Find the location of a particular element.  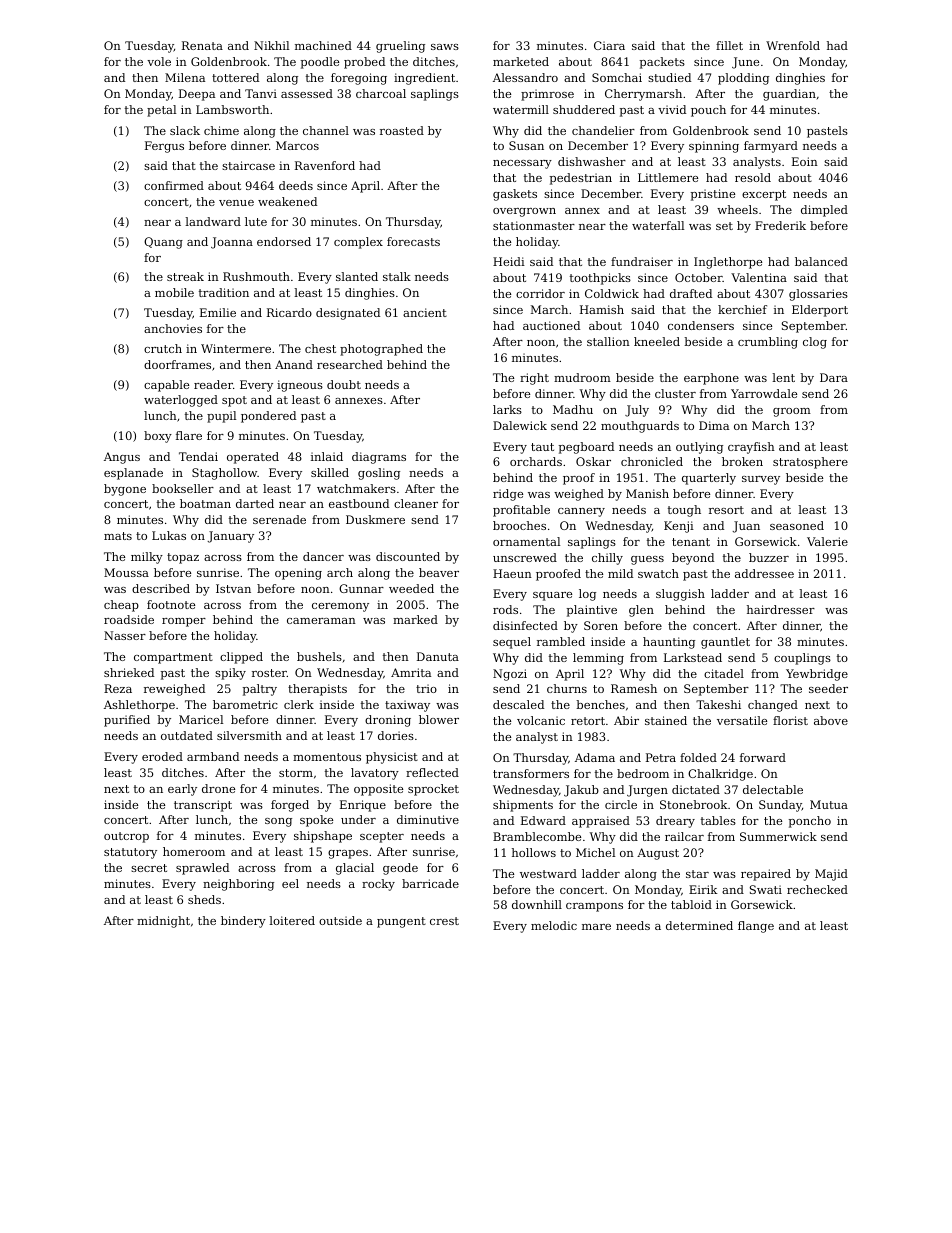

shipshape is located at coordinates (323, 837).
